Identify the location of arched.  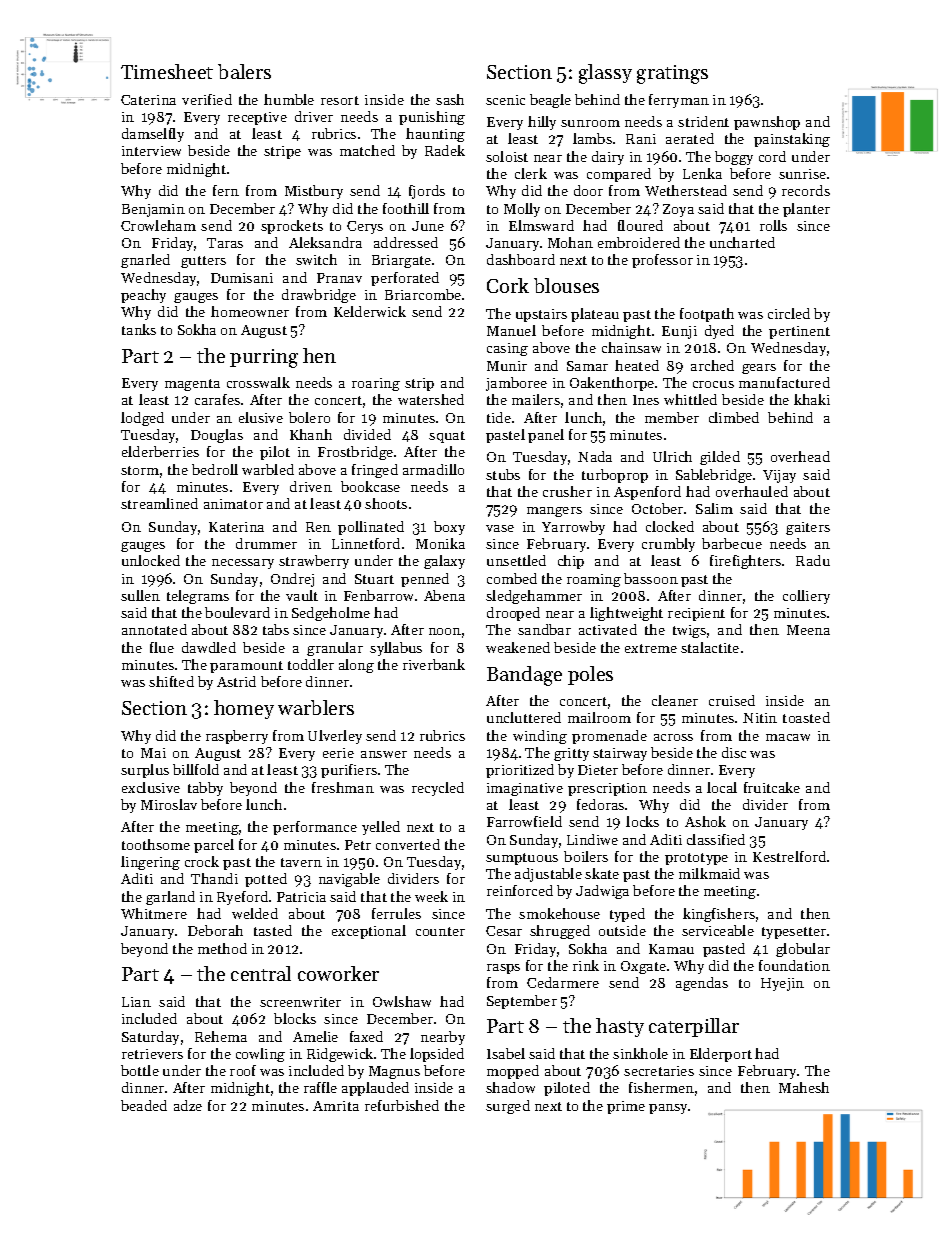
(712, 365).
